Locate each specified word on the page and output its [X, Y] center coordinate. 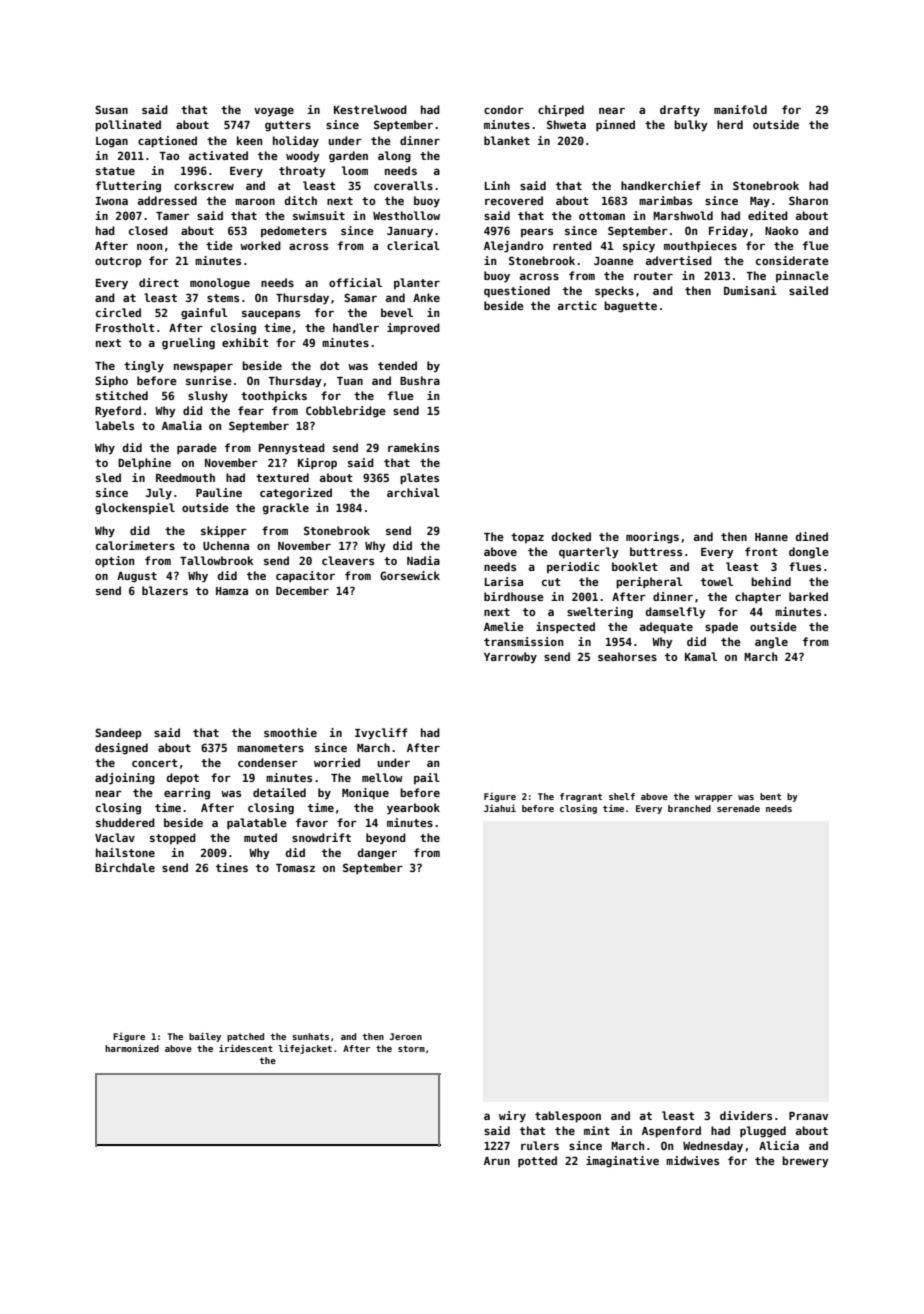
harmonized [132, 1048]
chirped [561, 110]
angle [771, 643]
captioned [167, 142]
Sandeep [118, 734]
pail [427, 778]
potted [537, 1162]
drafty [680, 111]
